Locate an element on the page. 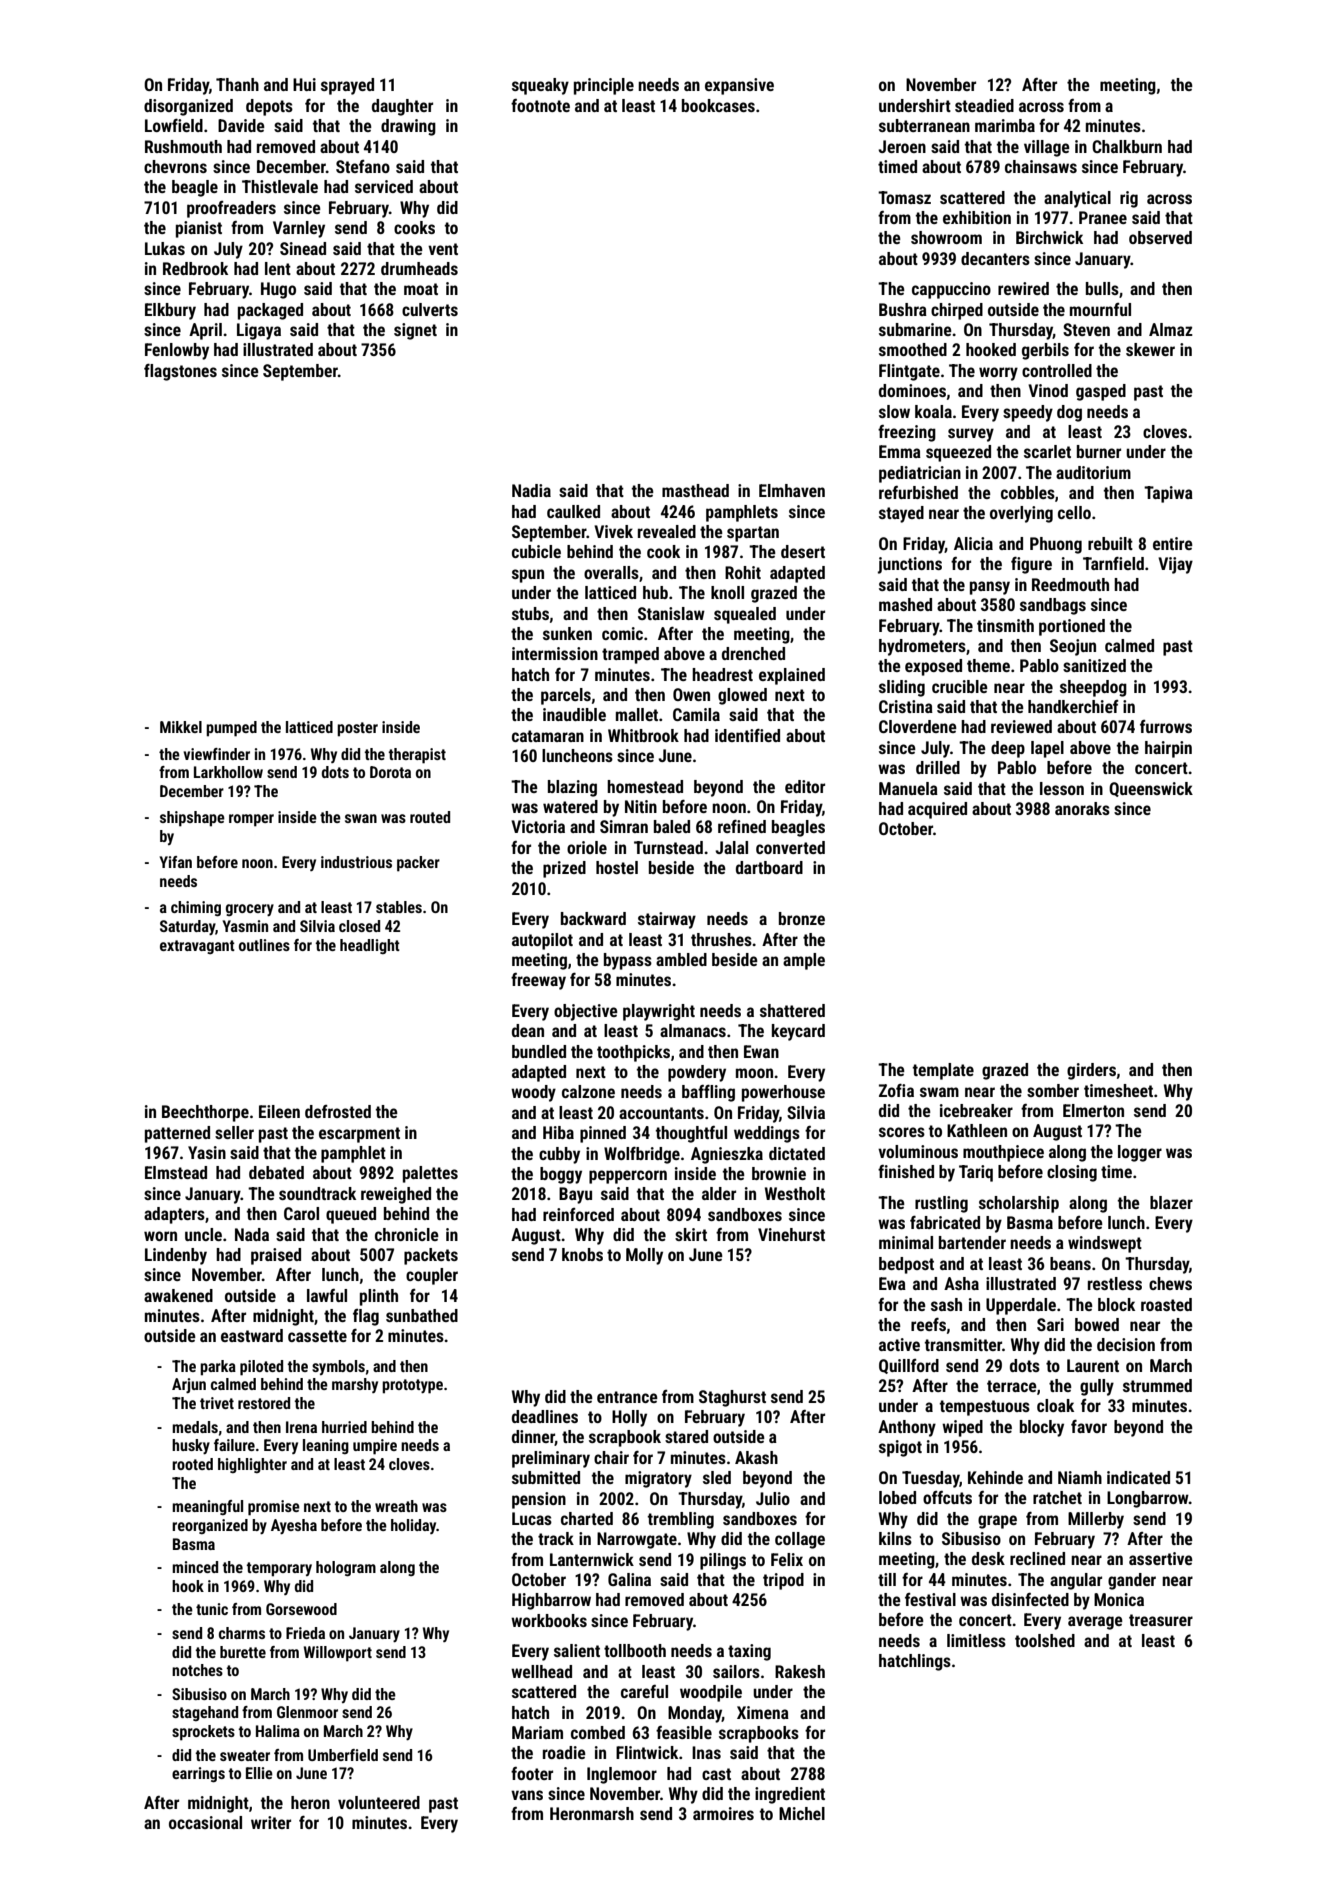  skirt is located at coordinates (691, 1234).
